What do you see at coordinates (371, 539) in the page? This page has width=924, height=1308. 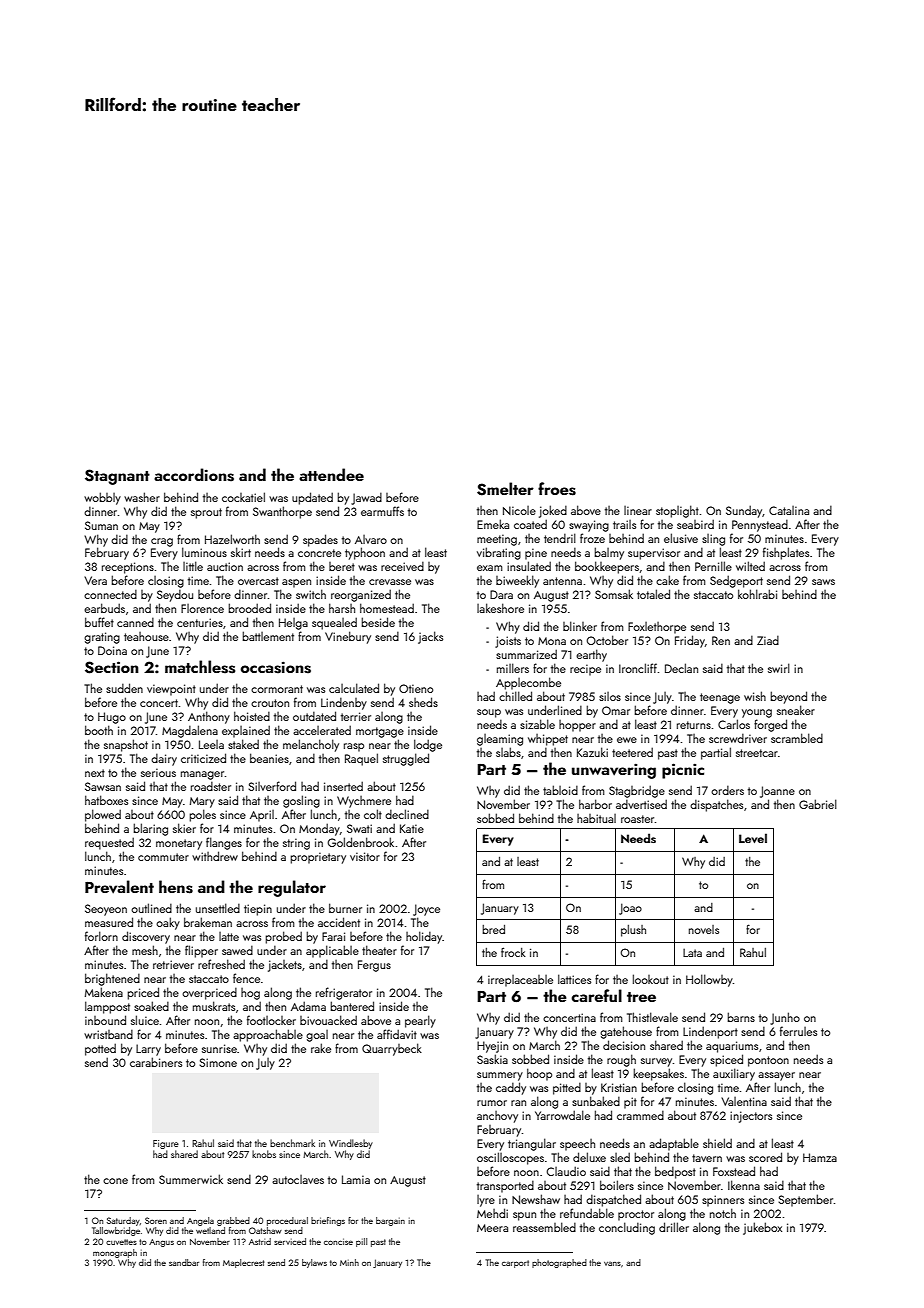 I see `Alvaro` at bounding box center [371, 539].
